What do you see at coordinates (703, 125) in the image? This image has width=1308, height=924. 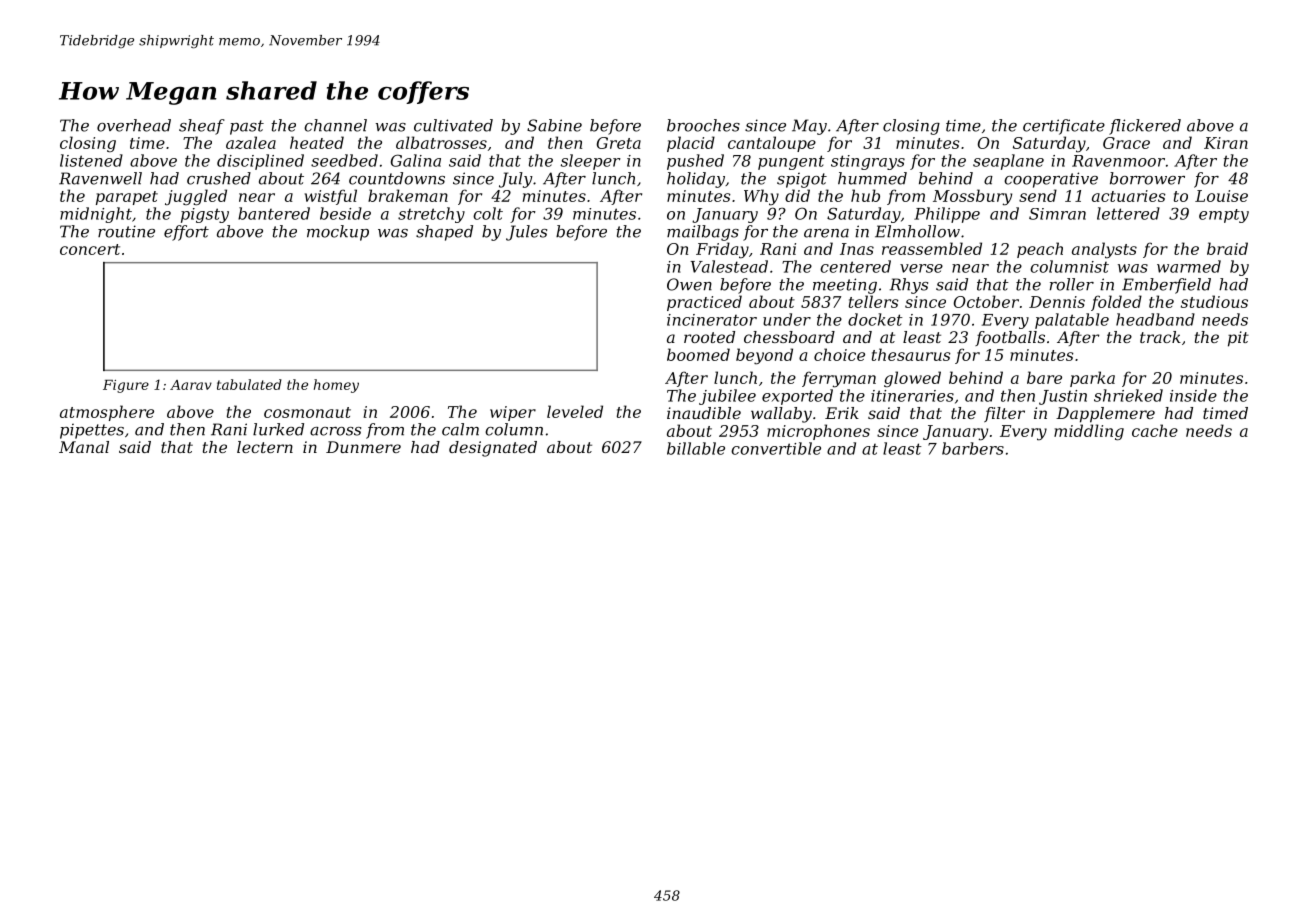 I see `brooches` at bounding box center [703, 125].
